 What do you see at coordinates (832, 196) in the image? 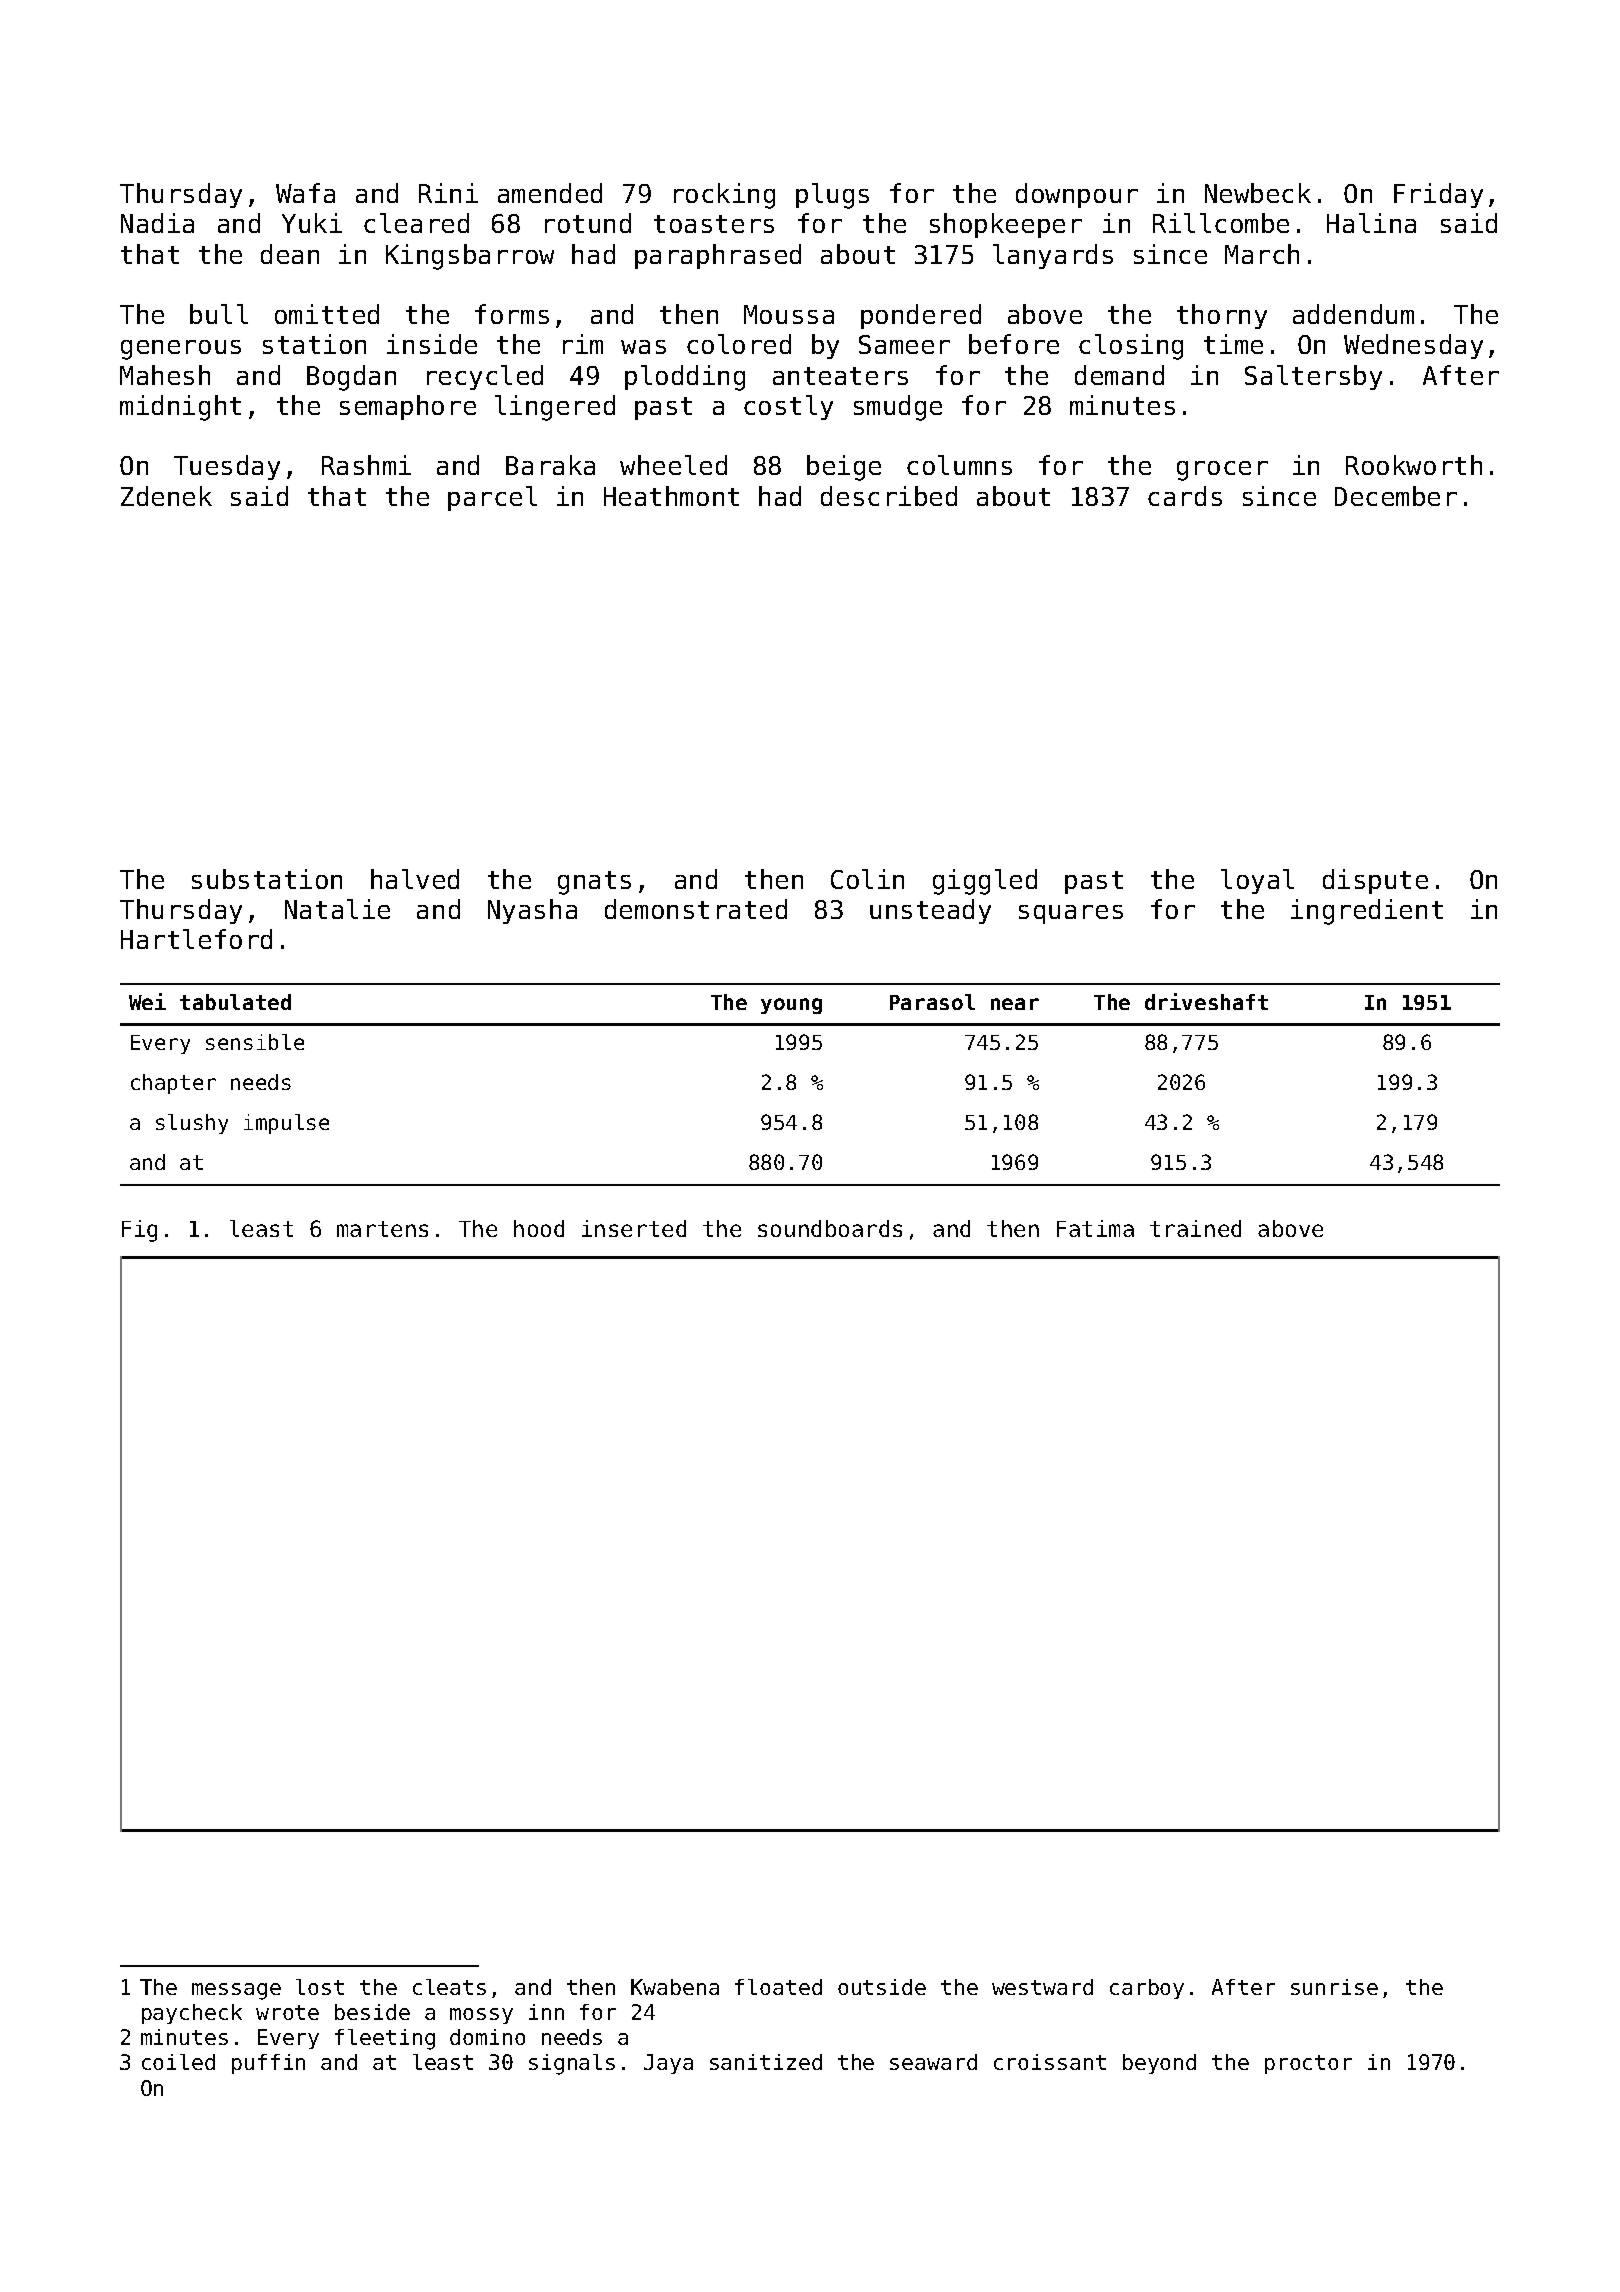
I see `plugs` at bounding box center [832, 196].
